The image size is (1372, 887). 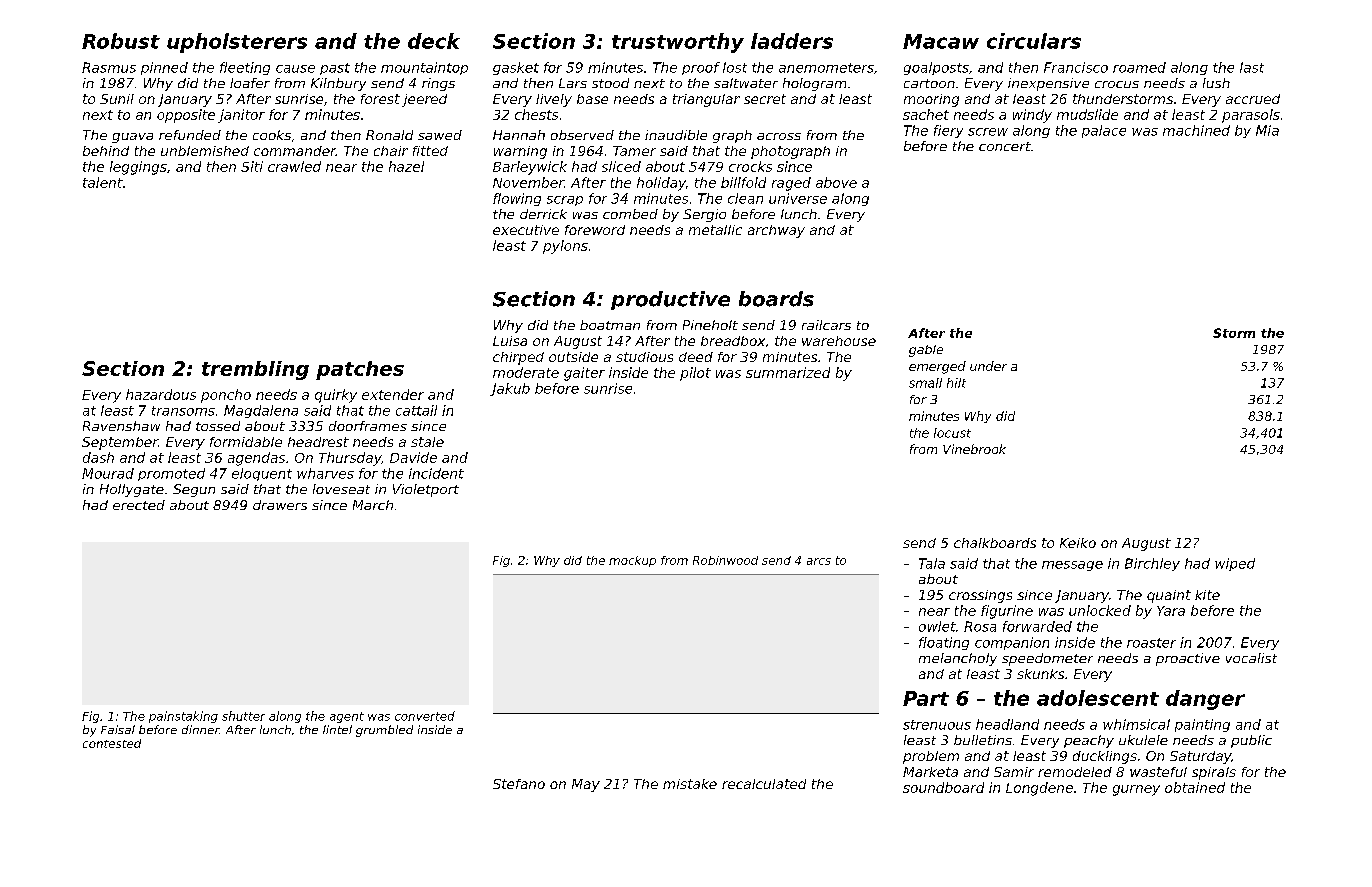 I want to click on Robust, so click(x=121, y=41).
